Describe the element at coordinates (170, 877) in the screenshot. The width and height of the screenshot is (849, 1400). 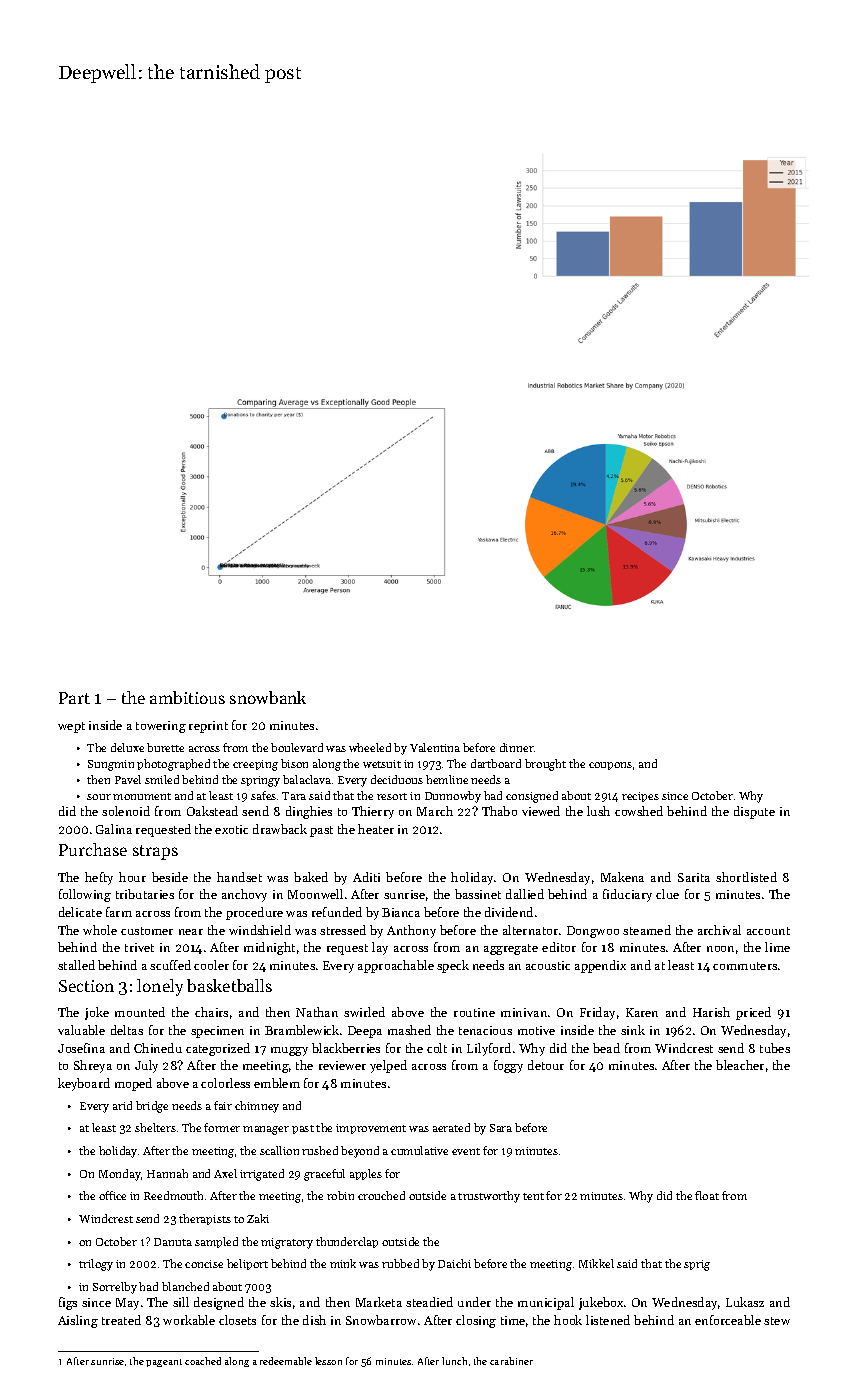
I see `beside` at that location.
